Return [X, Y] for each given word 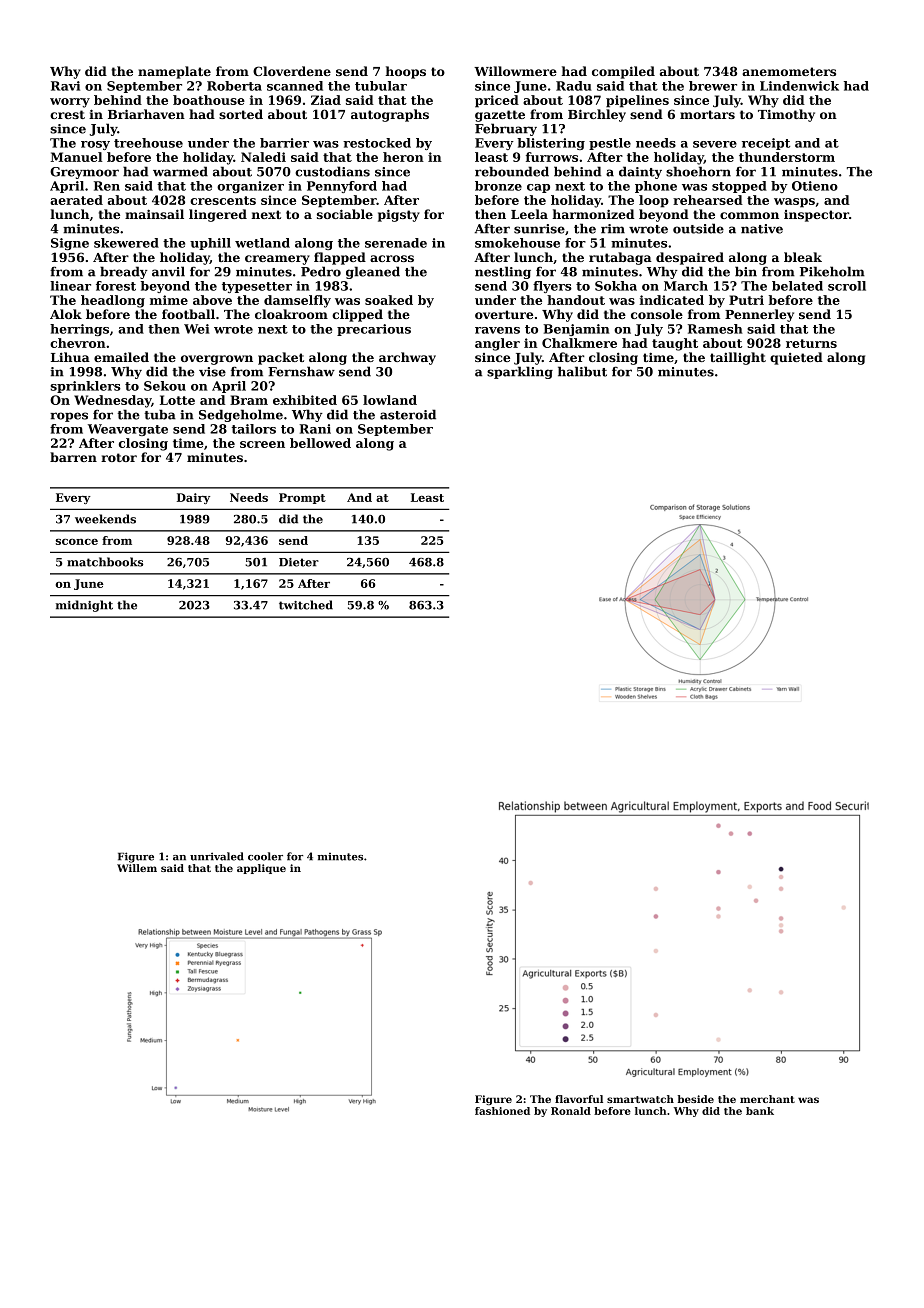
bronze [498, 186]
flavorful [579, 1099]
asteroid [408, 414]
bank [760, 1111]
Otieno [815, 186]
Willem [137, 868]
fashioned [502, 1111]
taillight [738, 358]
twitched [306, 605]
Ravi [65, 86]
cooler [265, 856]
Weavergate [128, 430]
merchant [767, 1099]
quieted [796, 358]
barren [73, 457]
